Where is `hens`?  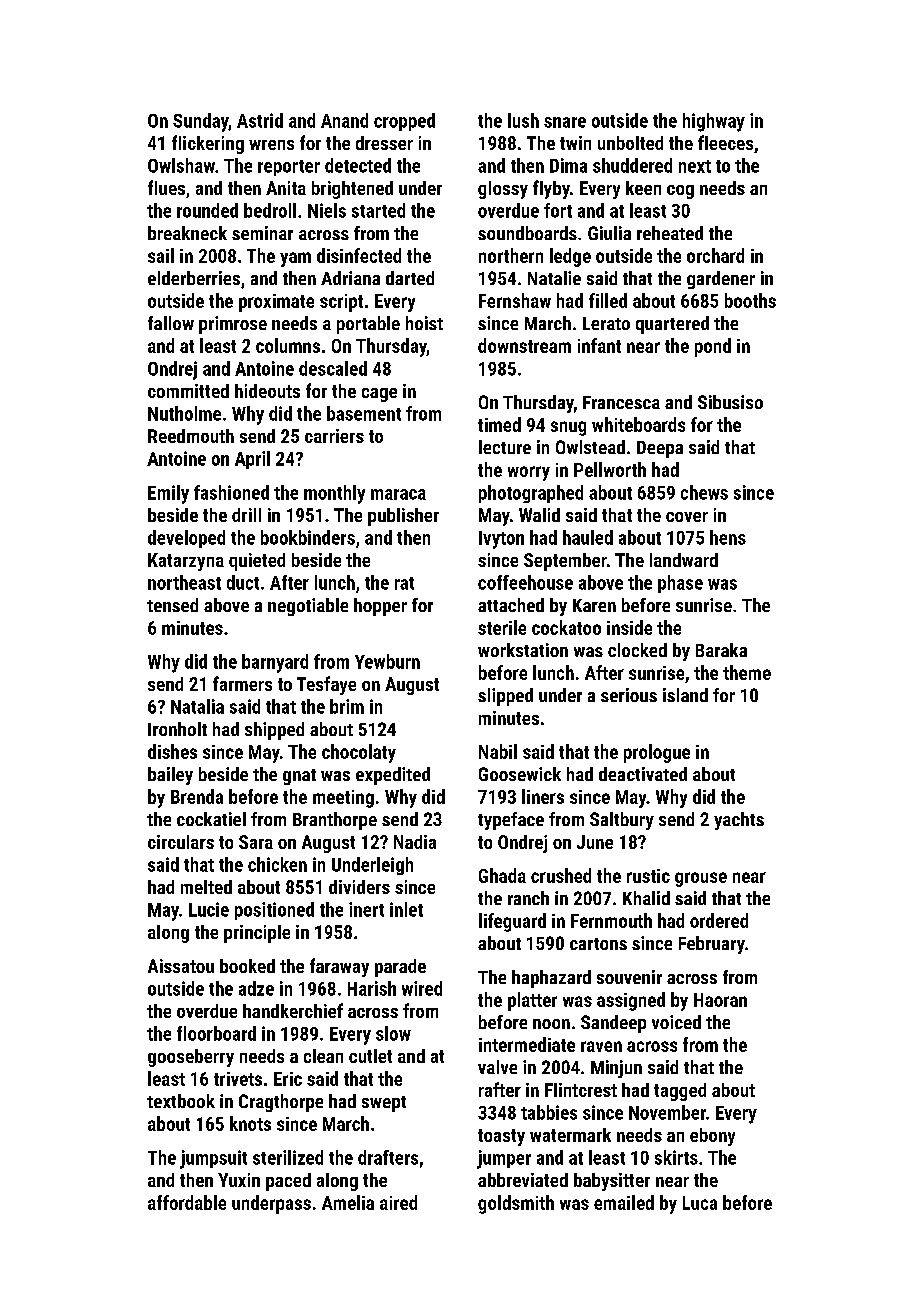
hens is located at coordinates (728, 537).
